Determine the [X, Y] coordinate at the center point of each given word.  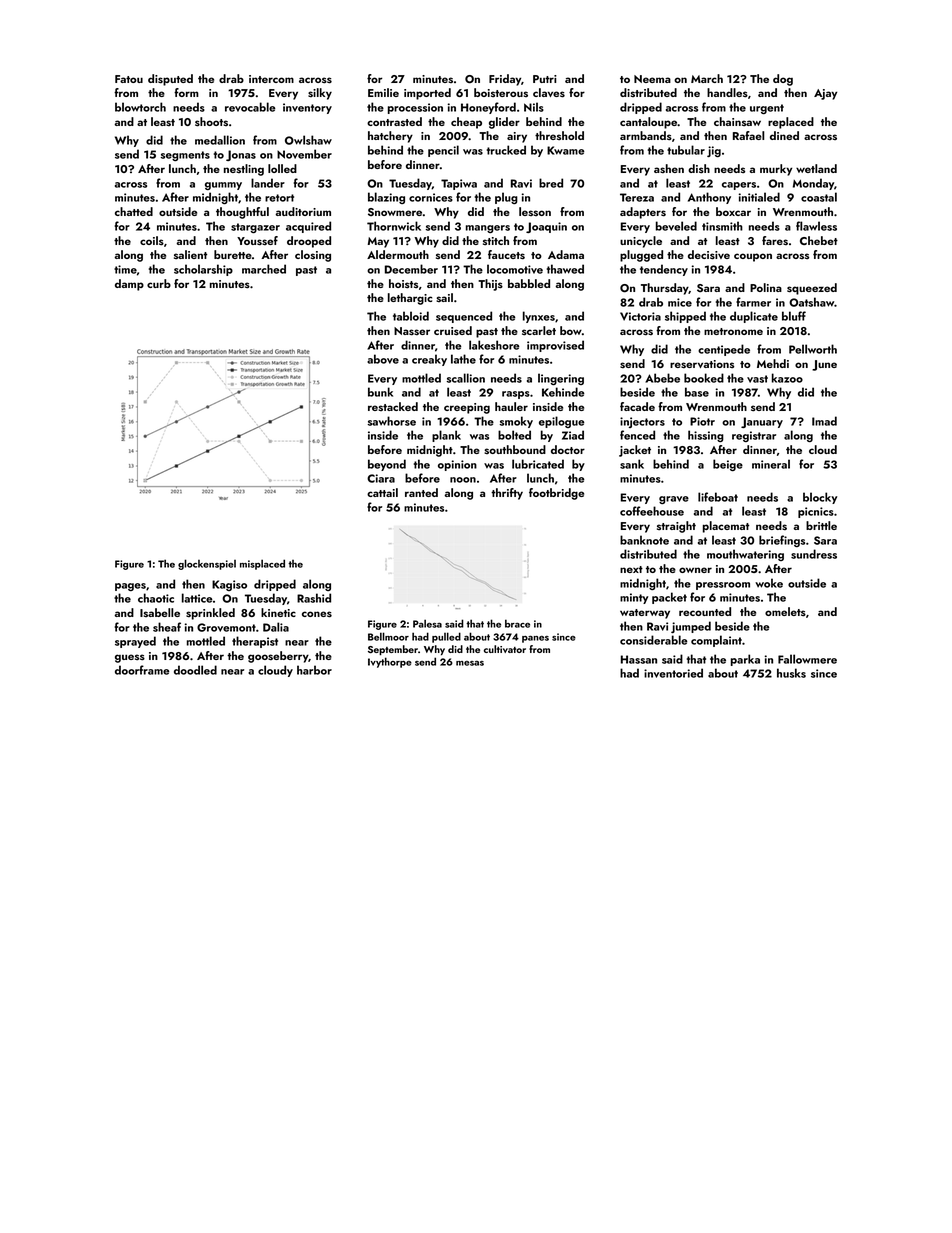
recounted [705, 611]
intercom [271, 79]
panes [535, 639]
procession [415, 108]
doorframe [142, 670]
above [383, 359]
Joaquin [546, 227]
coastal [819, 197]
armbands [646, 136]
